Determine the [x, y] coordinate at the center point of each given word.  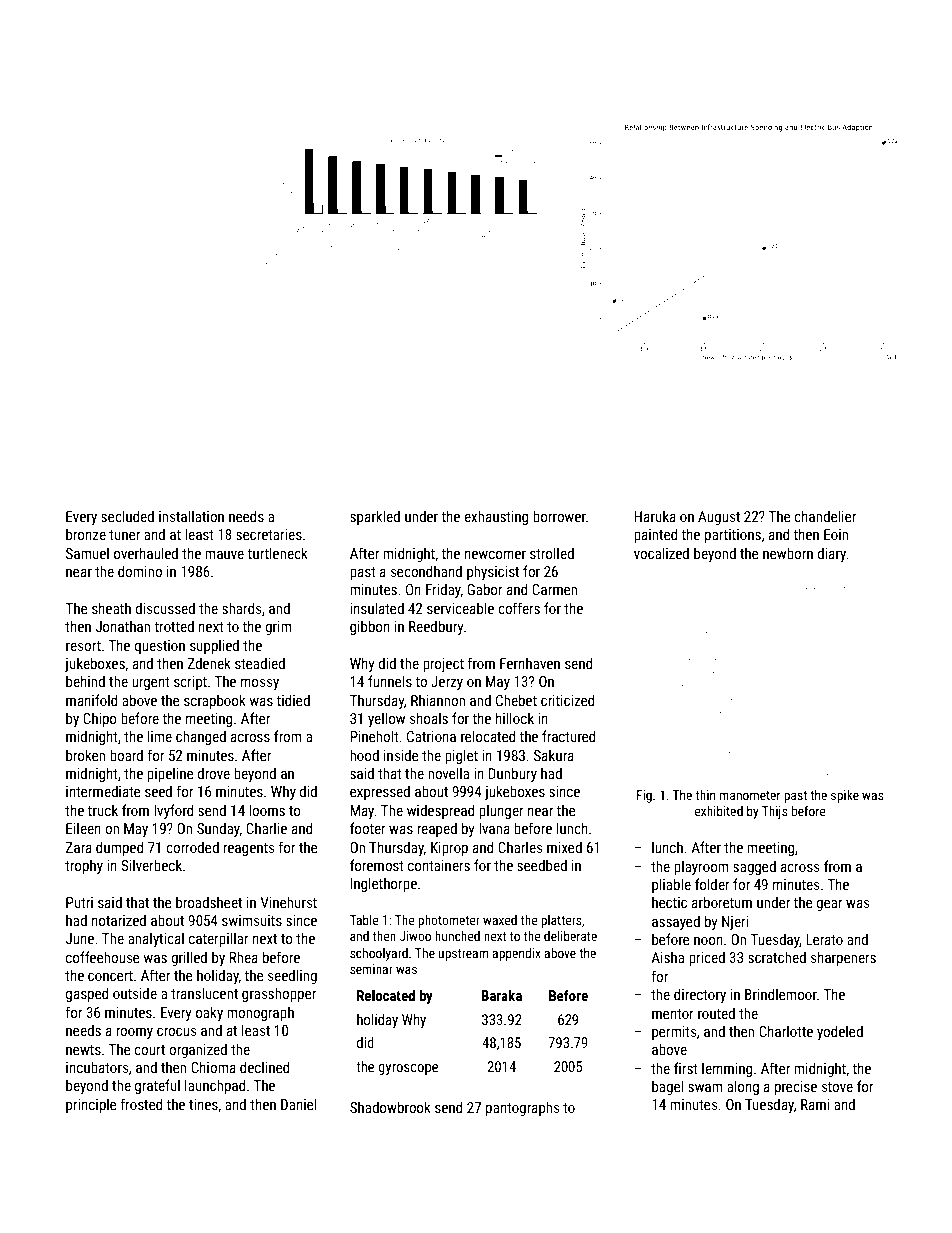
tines [203, 1104]
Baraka [502, 995]
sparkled [375, 517]
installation [191, 516]
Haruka [655, 516]
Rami [815, 1104]
